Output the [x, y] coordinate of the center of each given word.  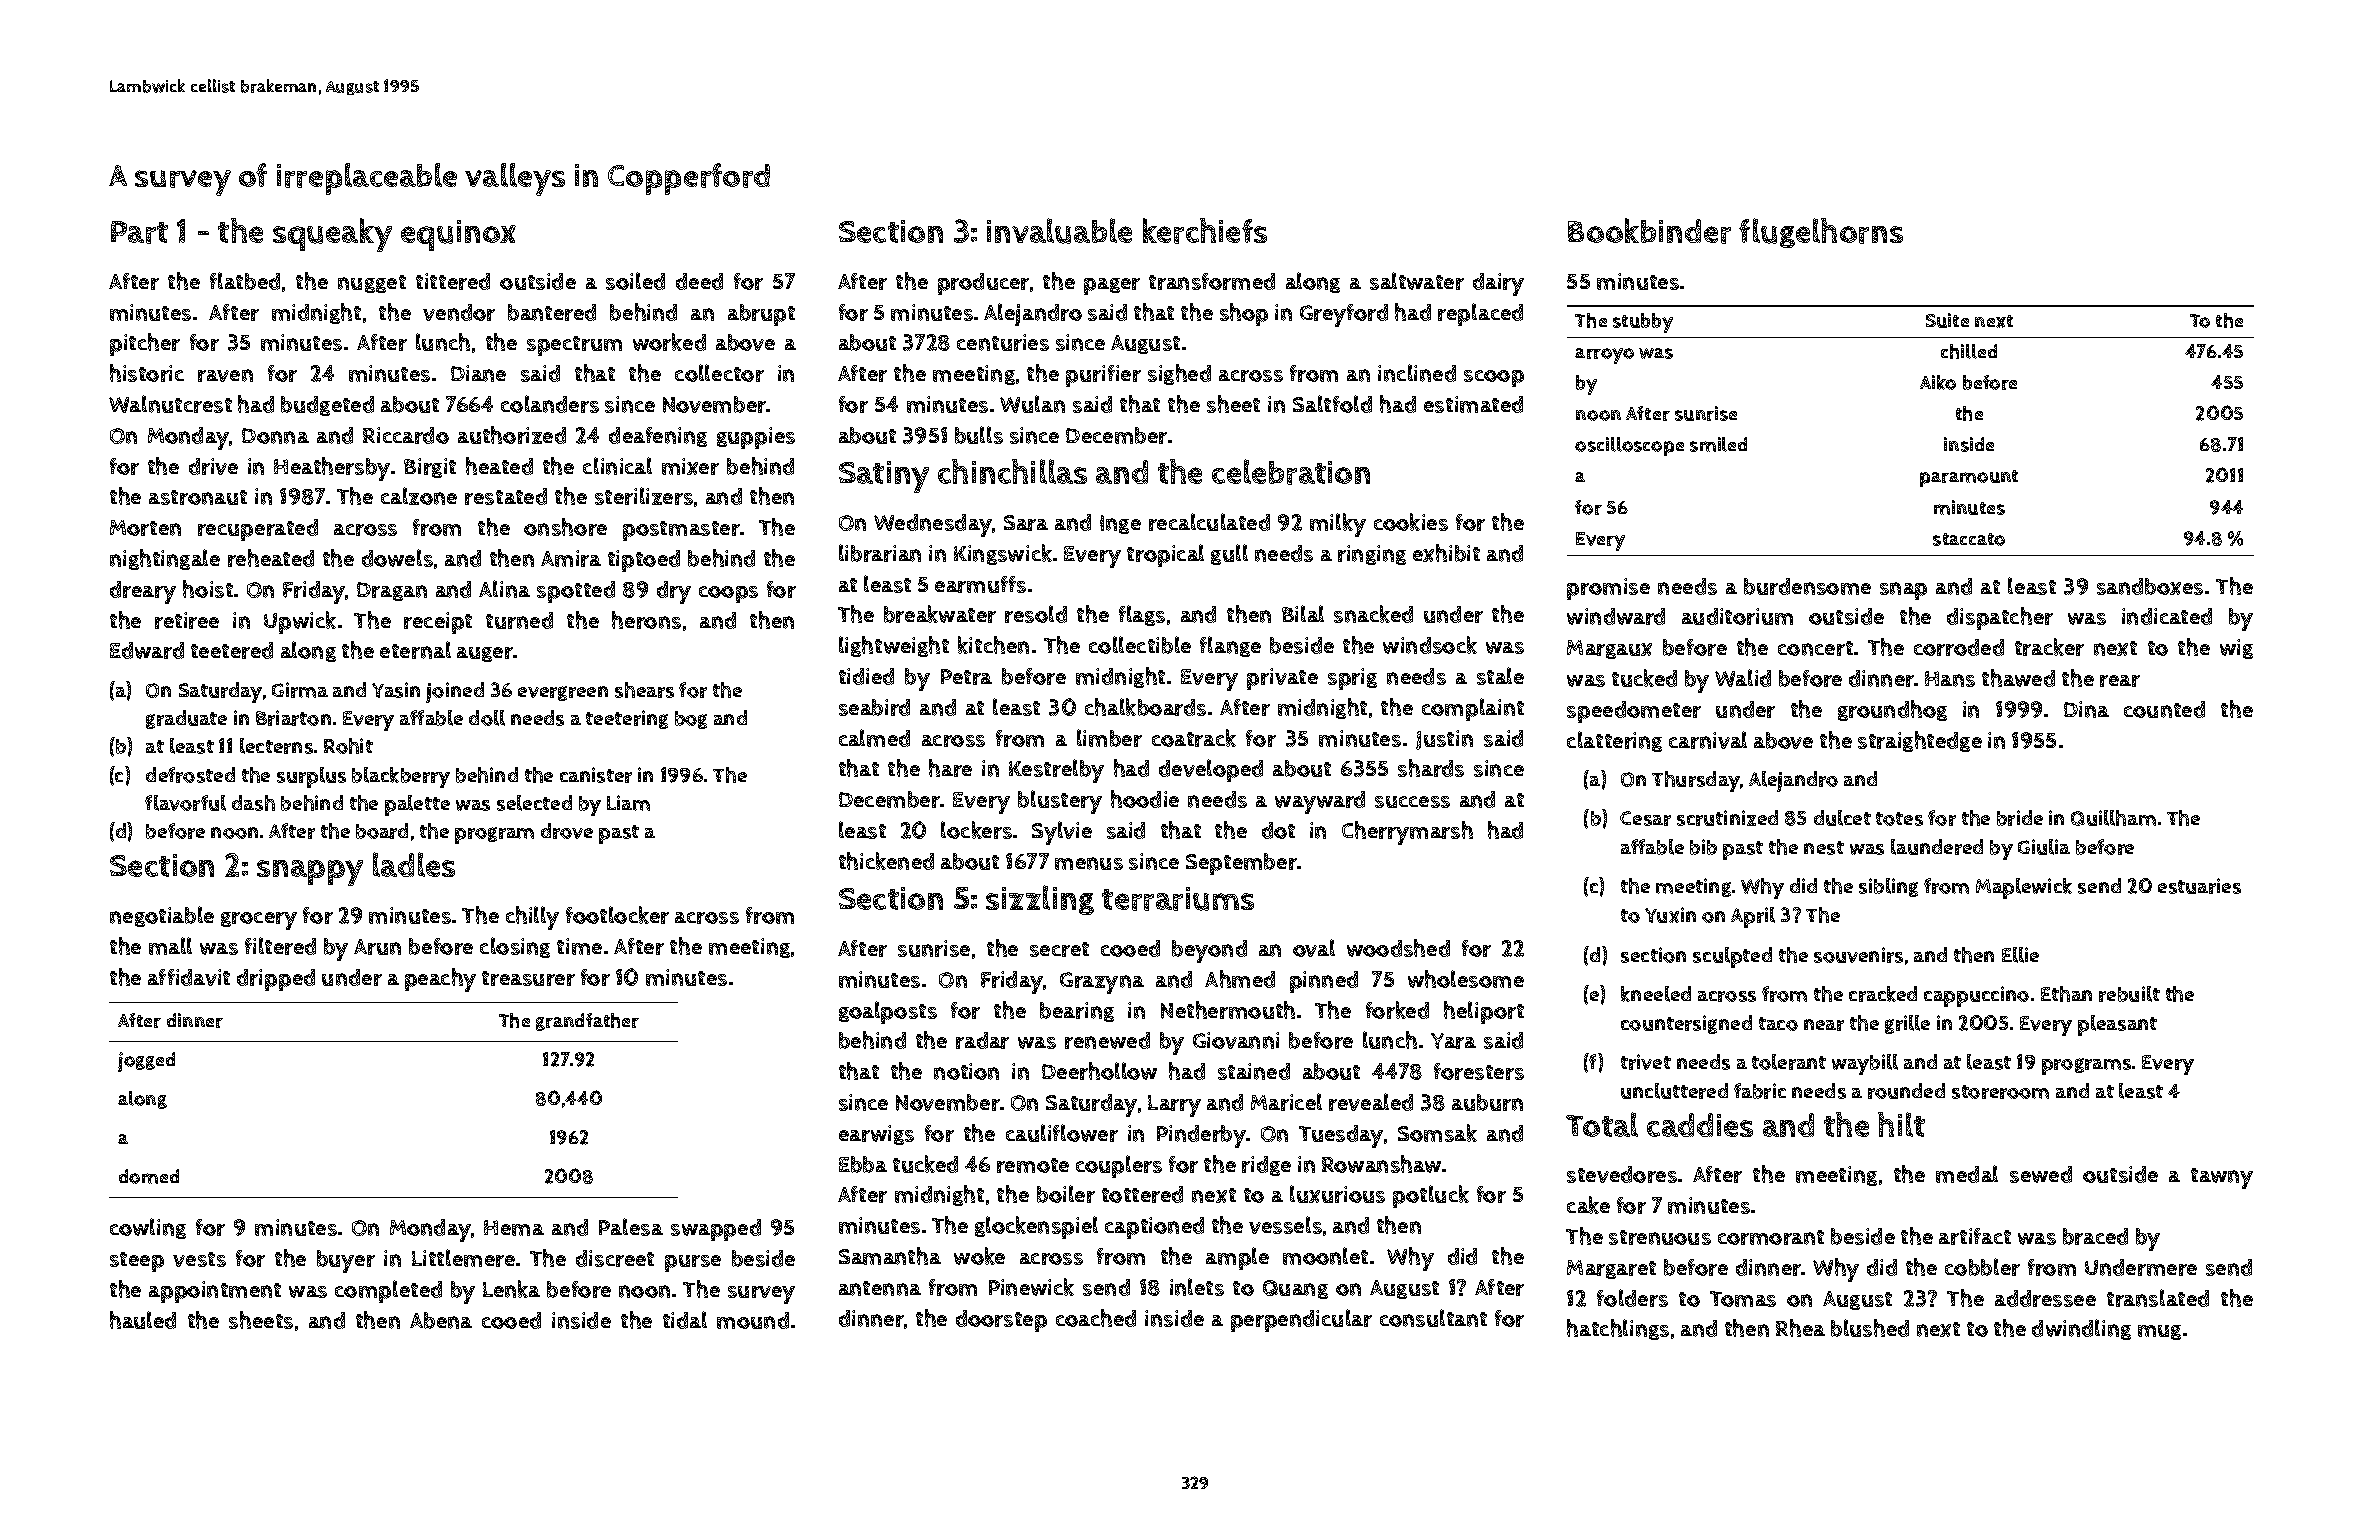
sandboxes [2150, 586]
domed [149, 1176]
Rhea [1800, 1328]
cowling [148, 1228]
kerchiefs [1205, 231]
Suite [1947, 320]
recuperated [258, 530]
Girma [300, 690]
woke [979, 1256]
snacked [1373, 614]
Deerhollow [1099, 1071]
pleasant [2117, 1025]
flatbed [245, 281]
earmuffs [980, 584]
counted [2164, 709]
